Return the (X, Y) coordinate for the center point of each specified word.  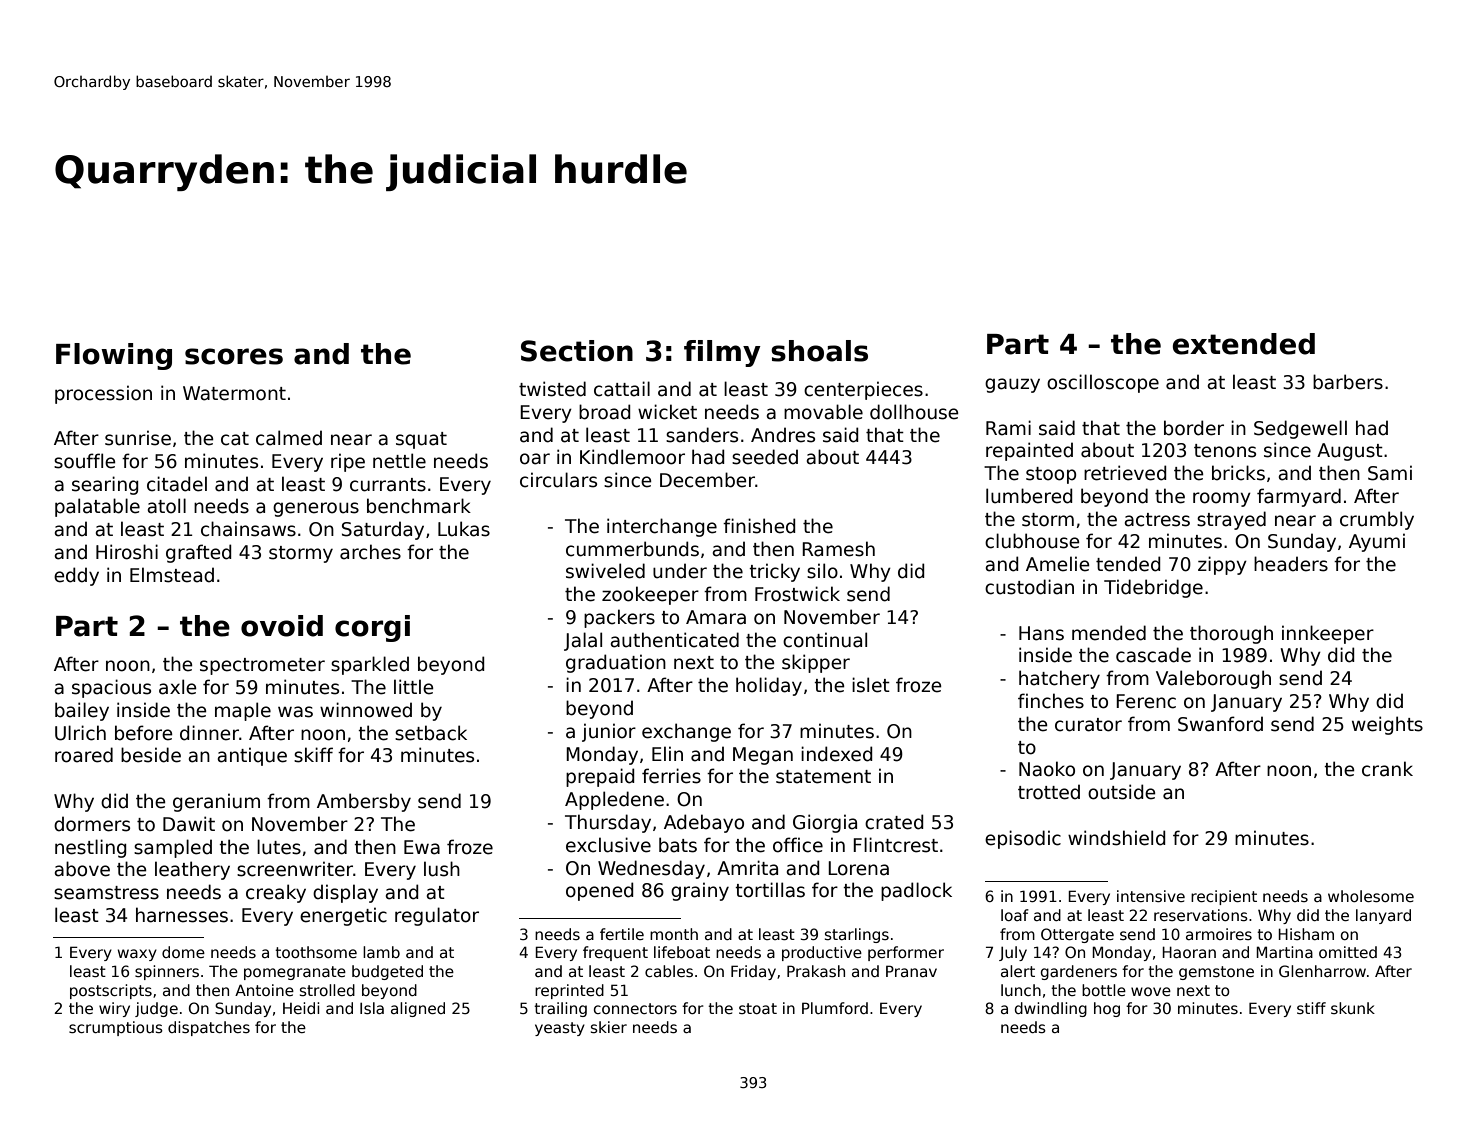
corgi (372, 628)
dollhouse (914, 412)
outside (1122, 792)
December (707, 480)
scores (234, 356)
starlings (857, 935)
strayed (1231, 520)
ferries (671, 776)
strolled (327, 990)
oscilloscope (1103, 383)
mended (1109, 633)
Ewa (422, 847)
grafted (199, 553)
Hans (1041, 633)
